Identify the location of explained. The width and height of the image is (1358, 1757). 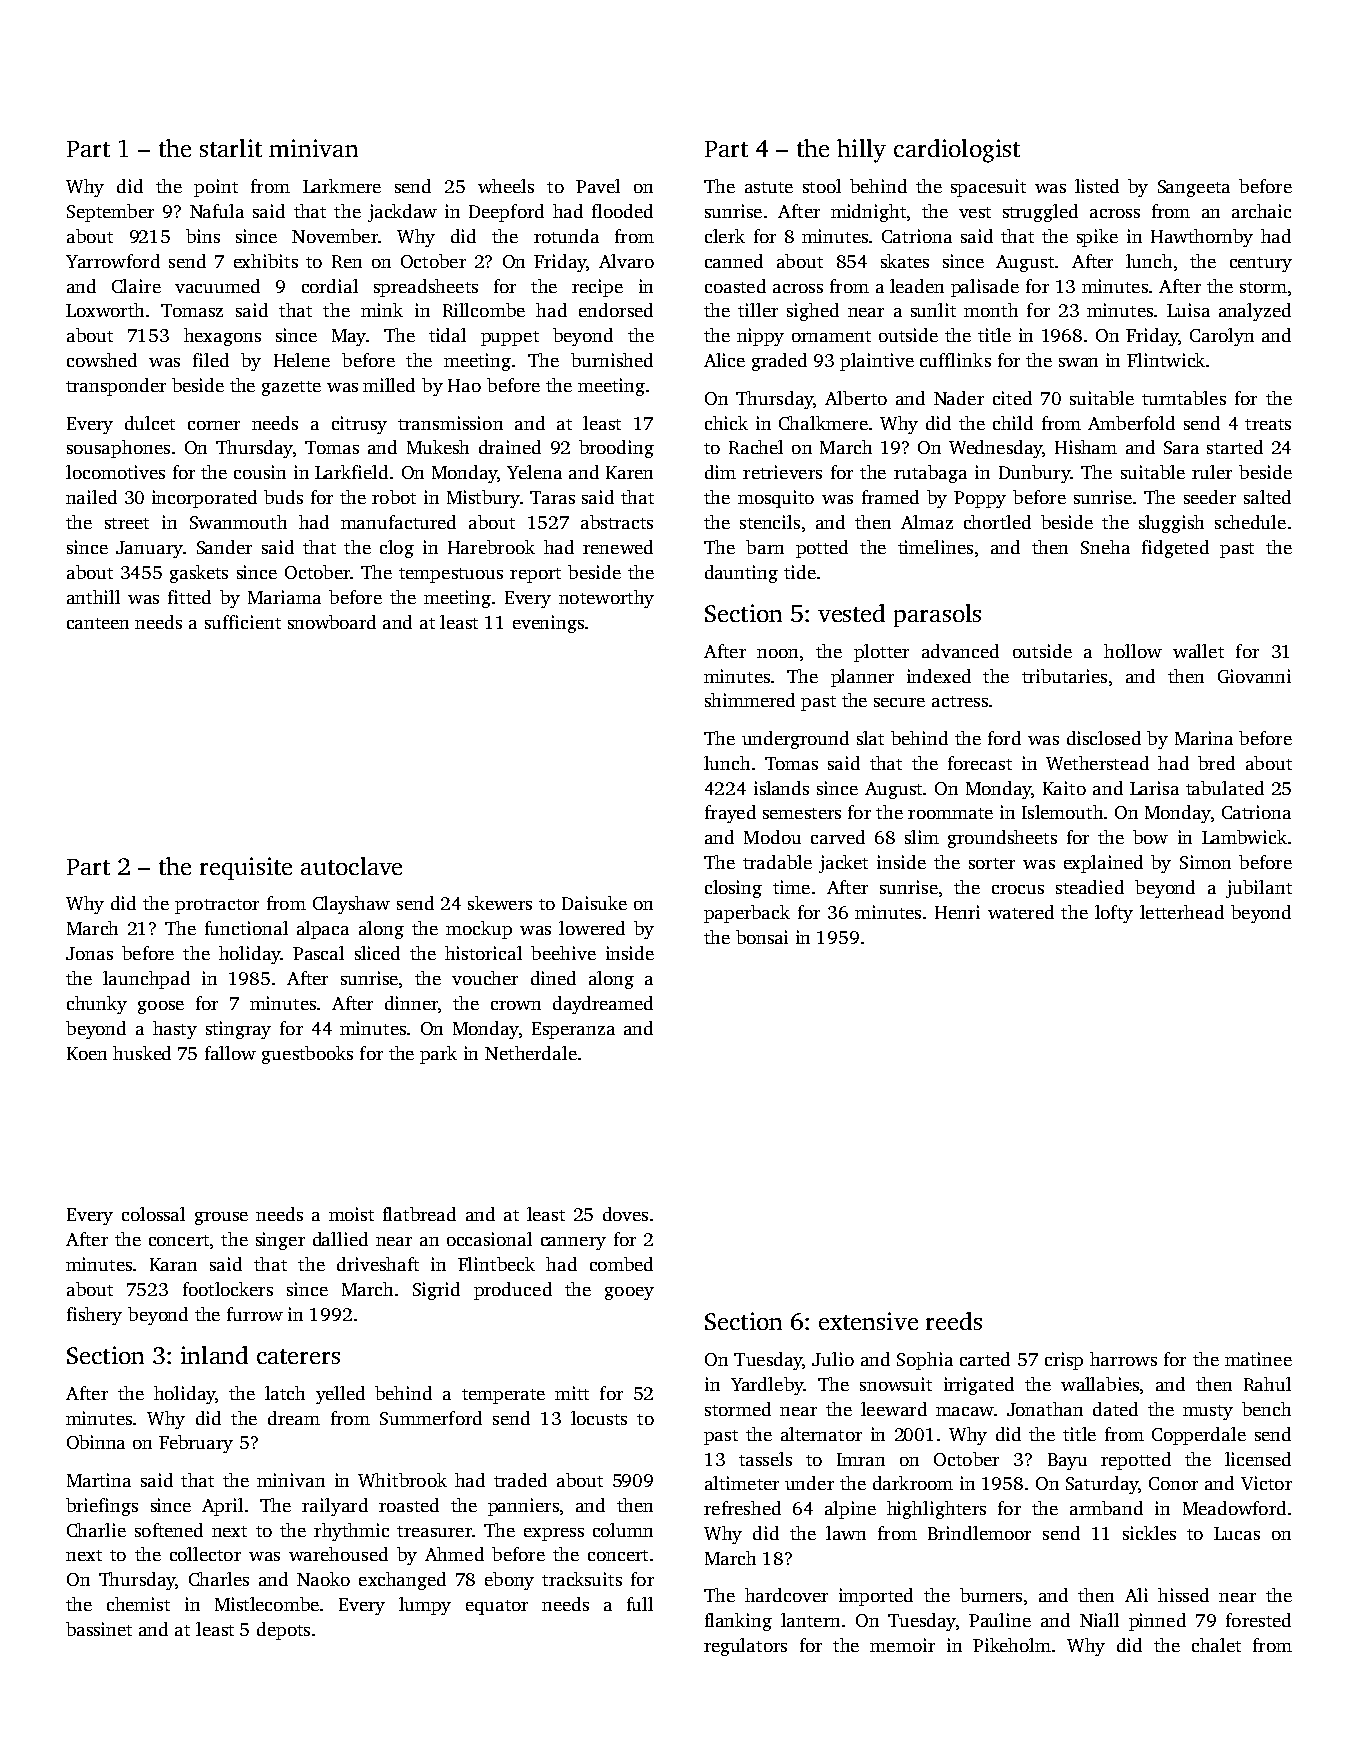
(1103, 864).
